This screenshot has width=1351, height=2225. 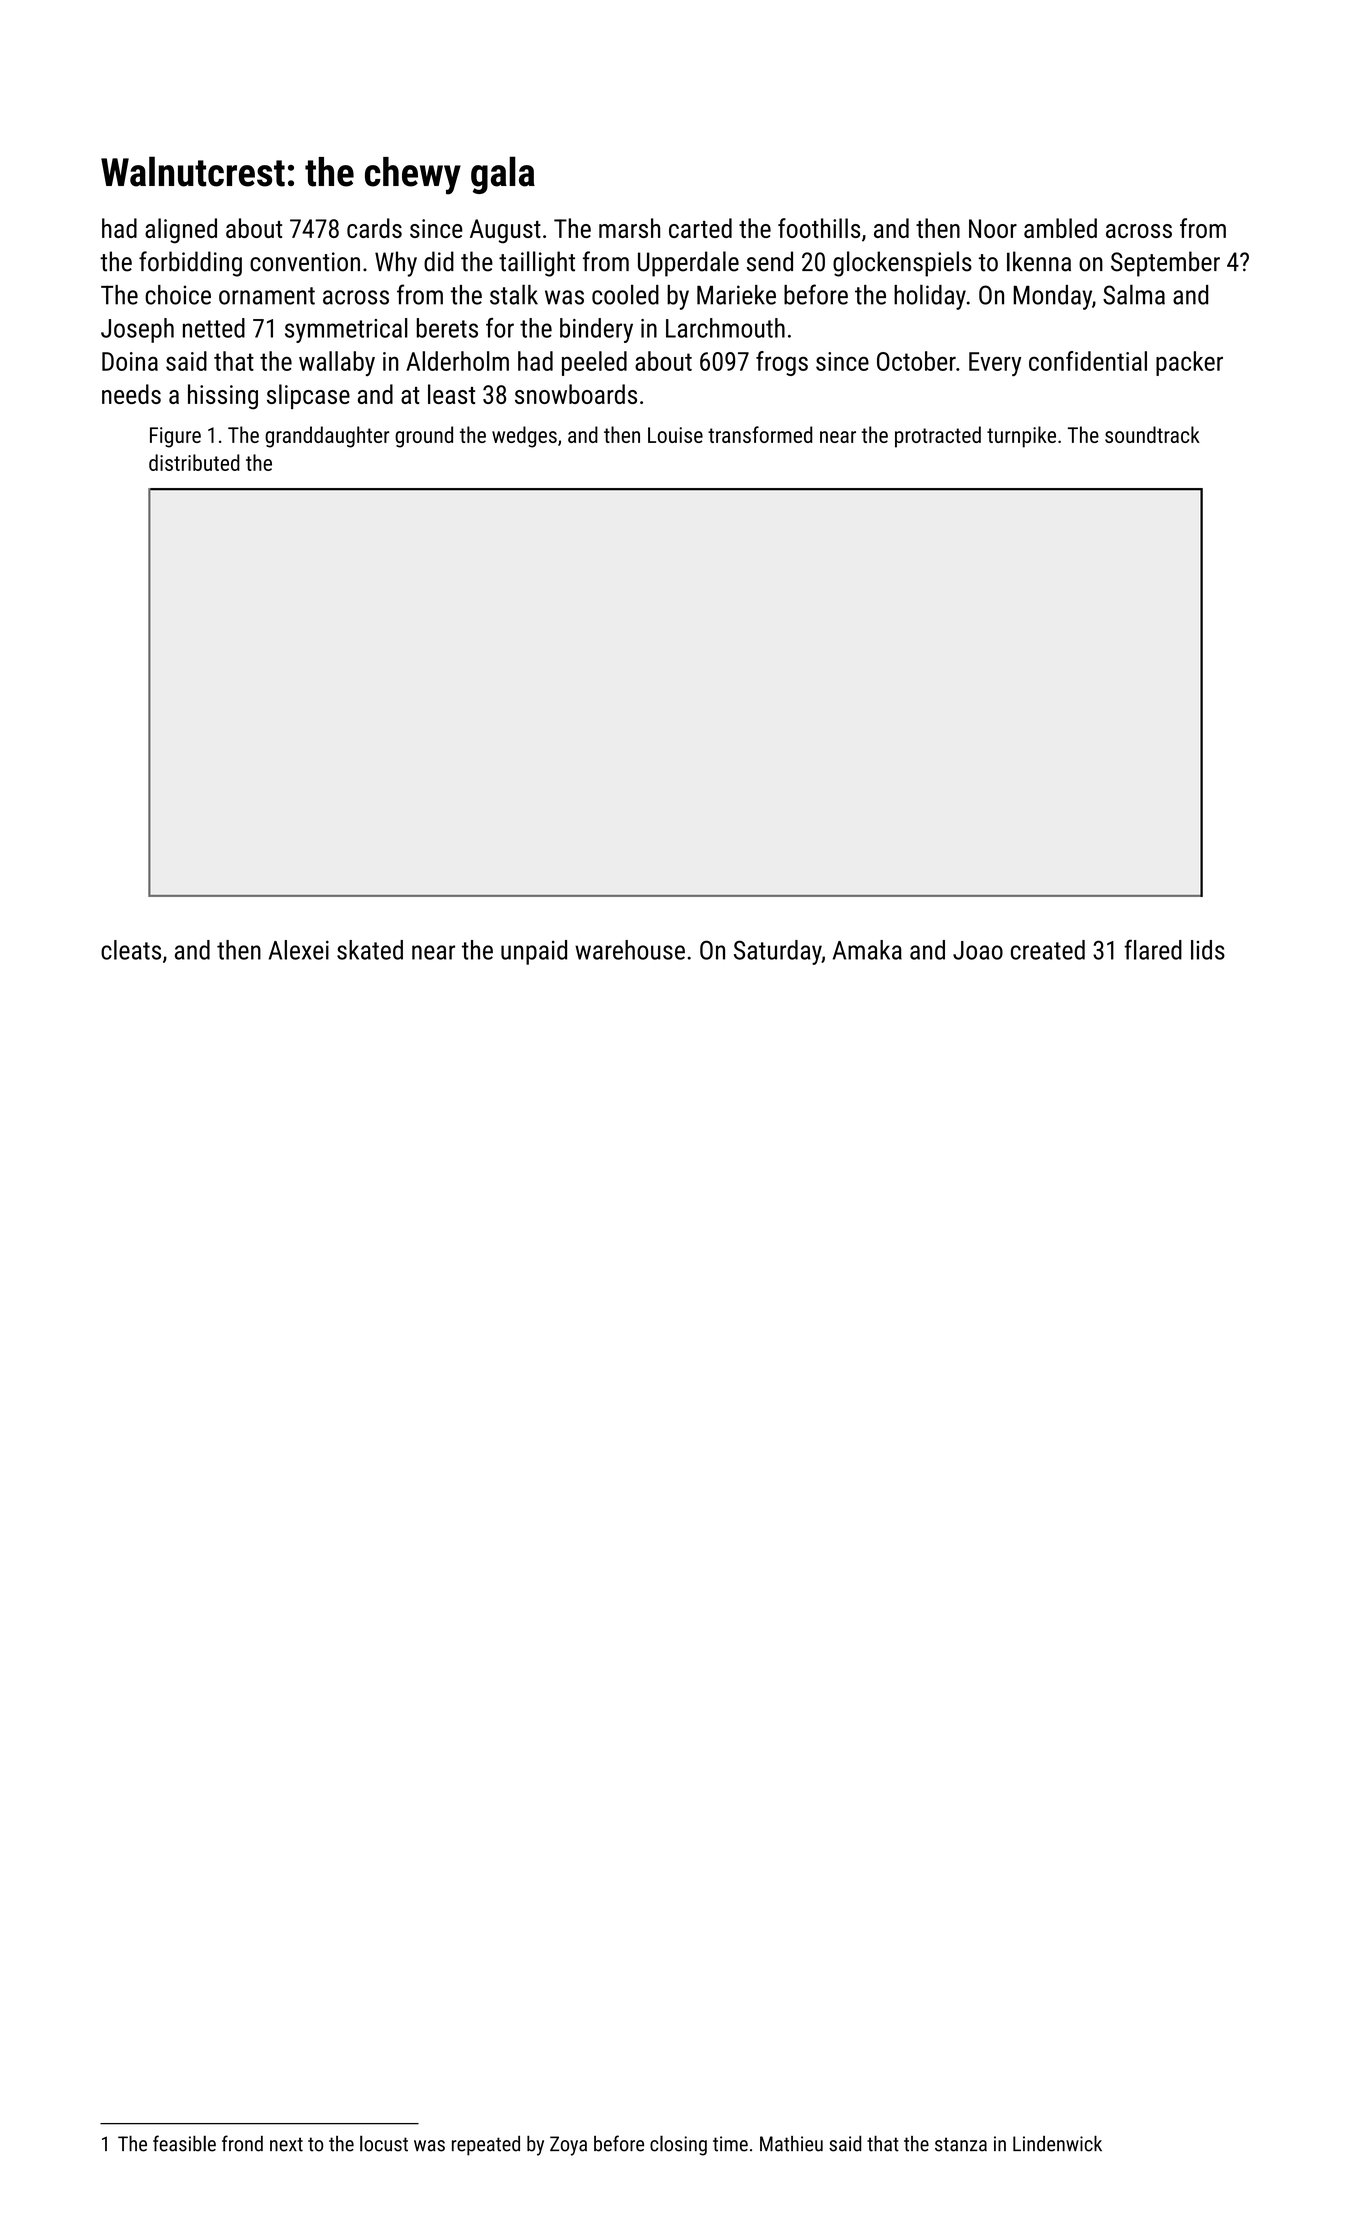 I want to click on frond, so click(x=242, y=2143).
